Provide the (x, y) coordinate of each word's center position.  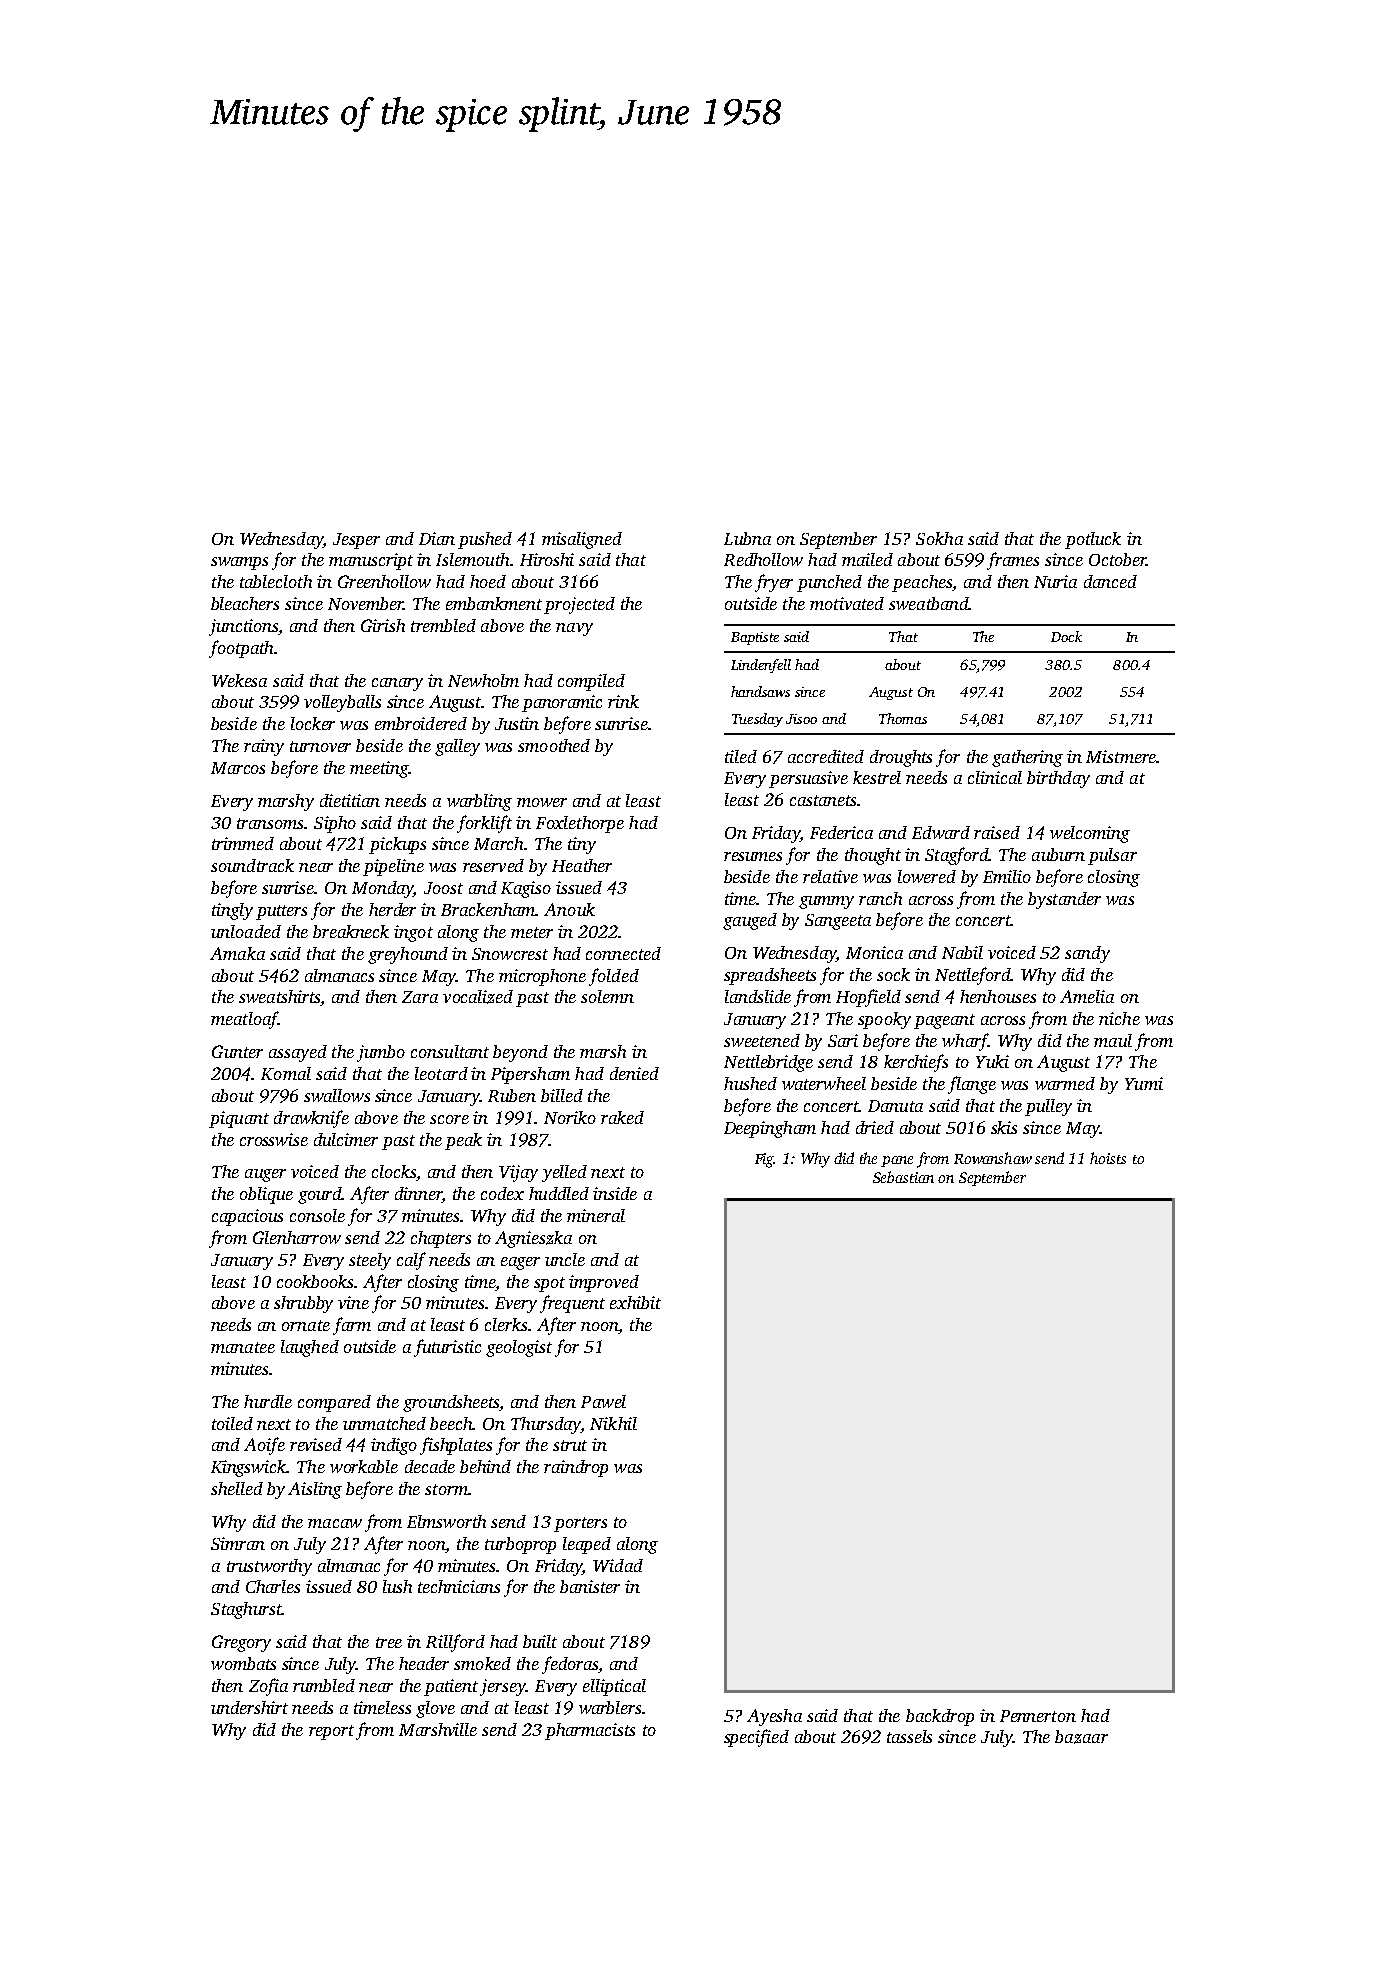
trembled (443, 625)
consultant (450, 1051)
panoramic (562, 703)
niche (1119, 1018)
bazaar (1081, 1737)
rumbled (324, 1685)
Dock (1066, 636)
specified (756, 1738)
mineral (596, 1215)
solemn (607, 996)
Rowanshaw (993, 1158)
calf (411, 1261)
